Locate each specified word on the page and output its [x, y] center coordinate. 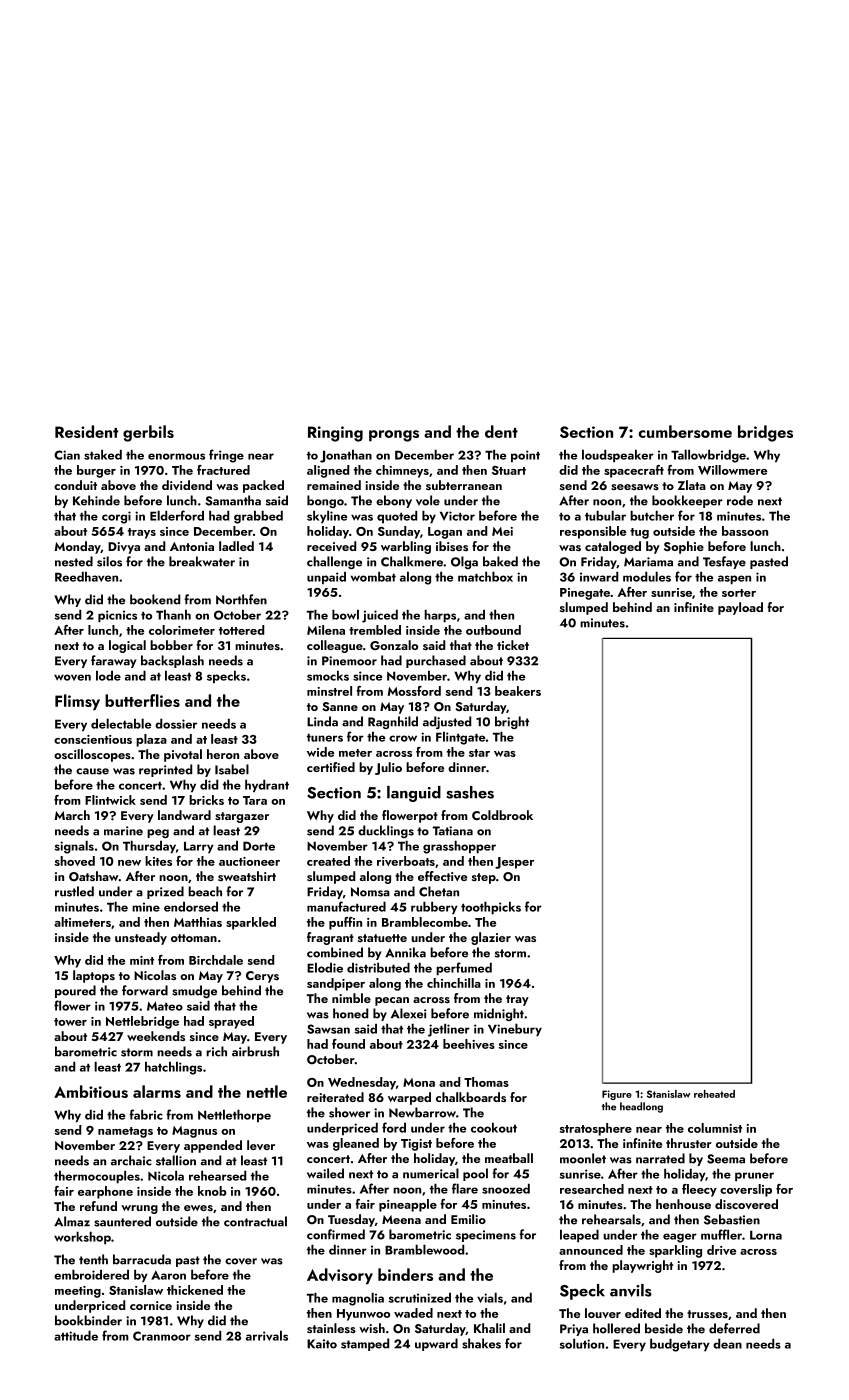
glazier [491, 938]
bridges [765, 433]
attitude [76, 1335]
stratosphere [596, 1129]
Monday [78, 547]
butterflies [142, 700]
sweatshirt [247, 876]
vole [428, 500]
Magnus [194, 1132]
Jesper [514, 863]
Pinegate [585, 594]
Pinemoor [349, 661]
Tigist [416, 1145]
